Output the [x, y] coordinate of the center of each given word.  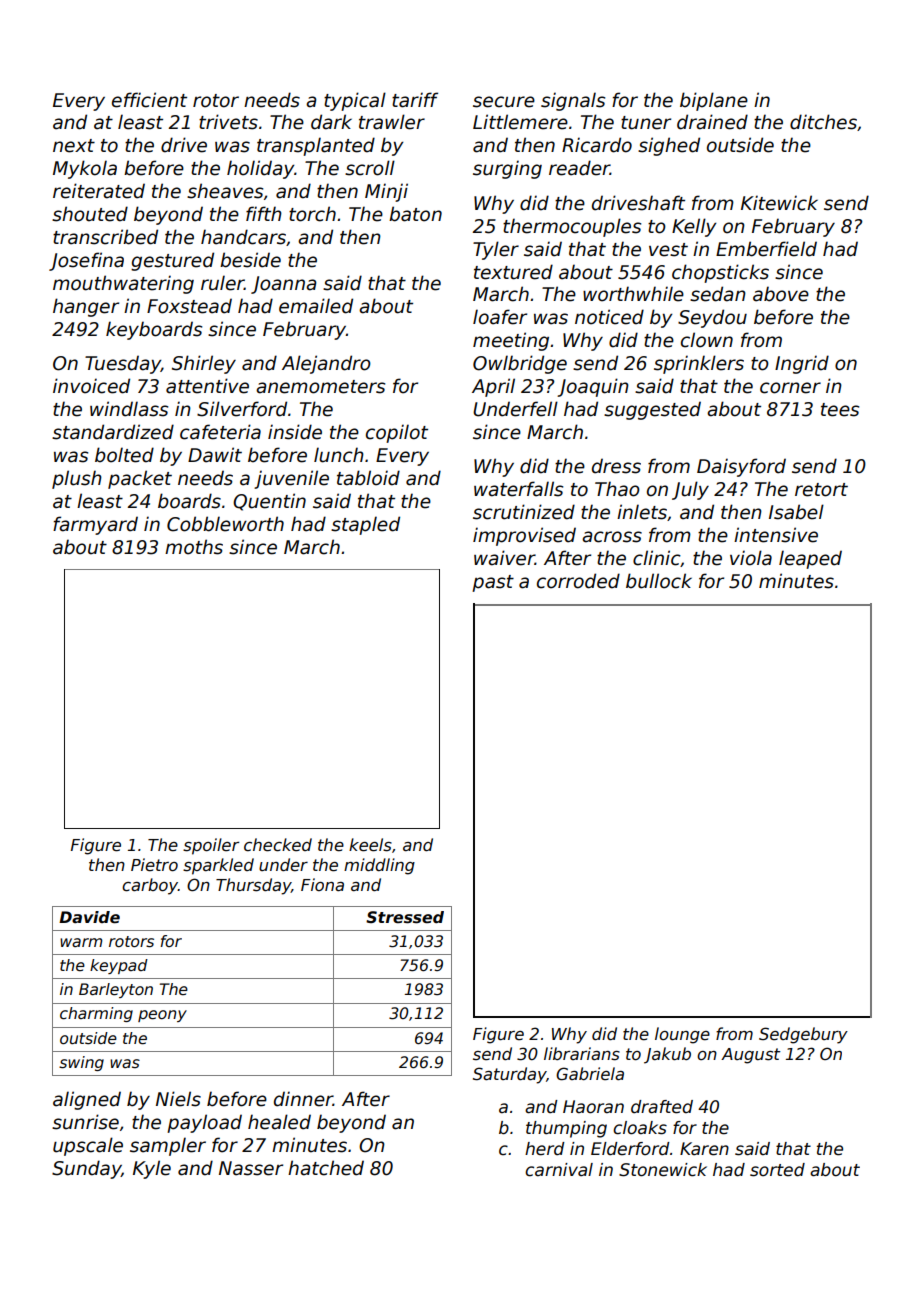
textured [513, 272]
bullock [659, 581]
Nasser [251, 1168]
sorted [777, 1170]
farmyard [95, 525]
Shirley [204, 364]
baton [415, 214]
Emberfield [766, 249]
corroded [578, 581]
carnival [559, 1170]
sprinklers [699, 364]
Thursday [253, 886]
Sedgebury [803, 1035]
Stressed [405, 917]
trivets [228, 122]
